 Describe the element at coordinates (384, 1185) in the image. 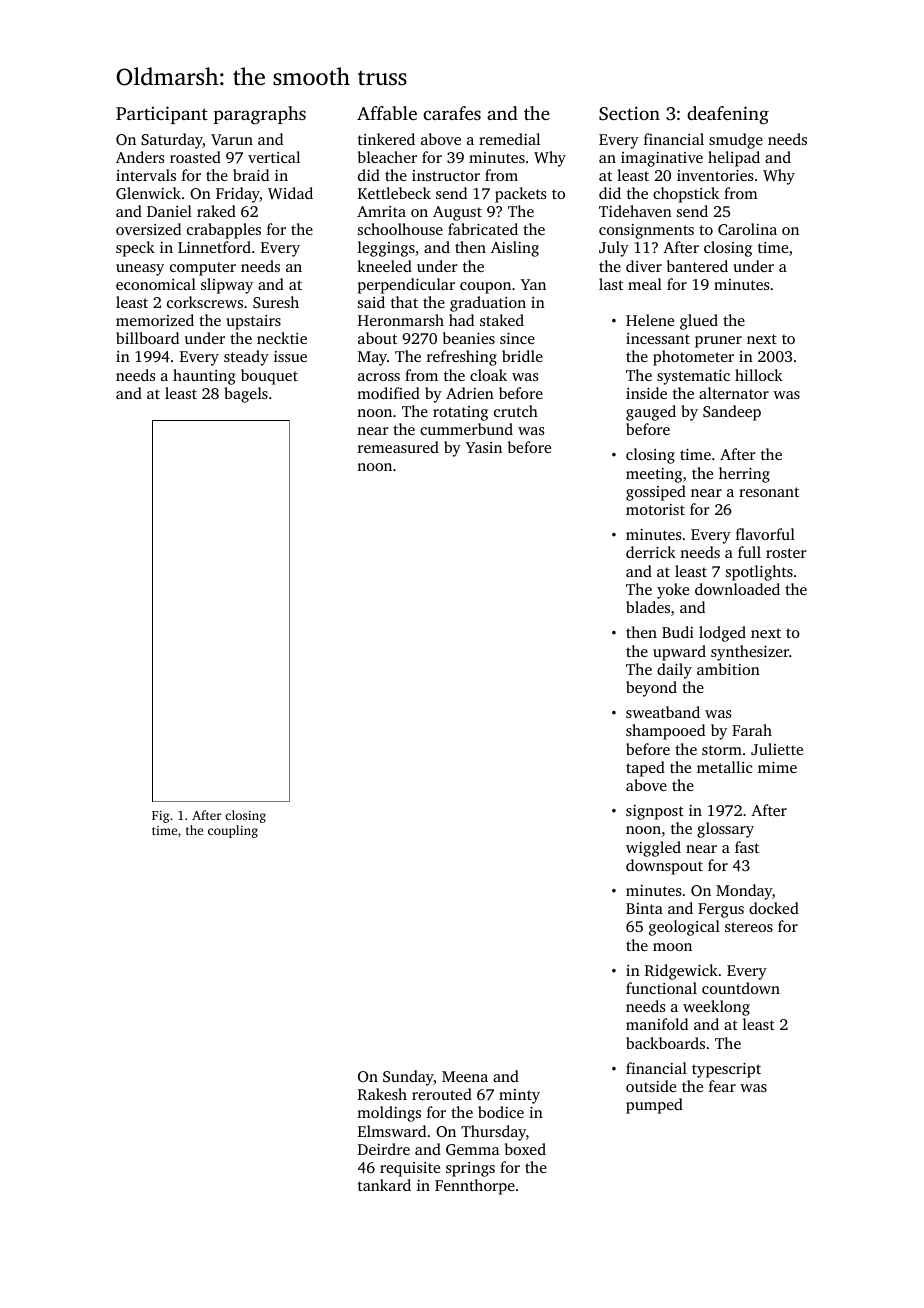

I see `tankard` at that location.
